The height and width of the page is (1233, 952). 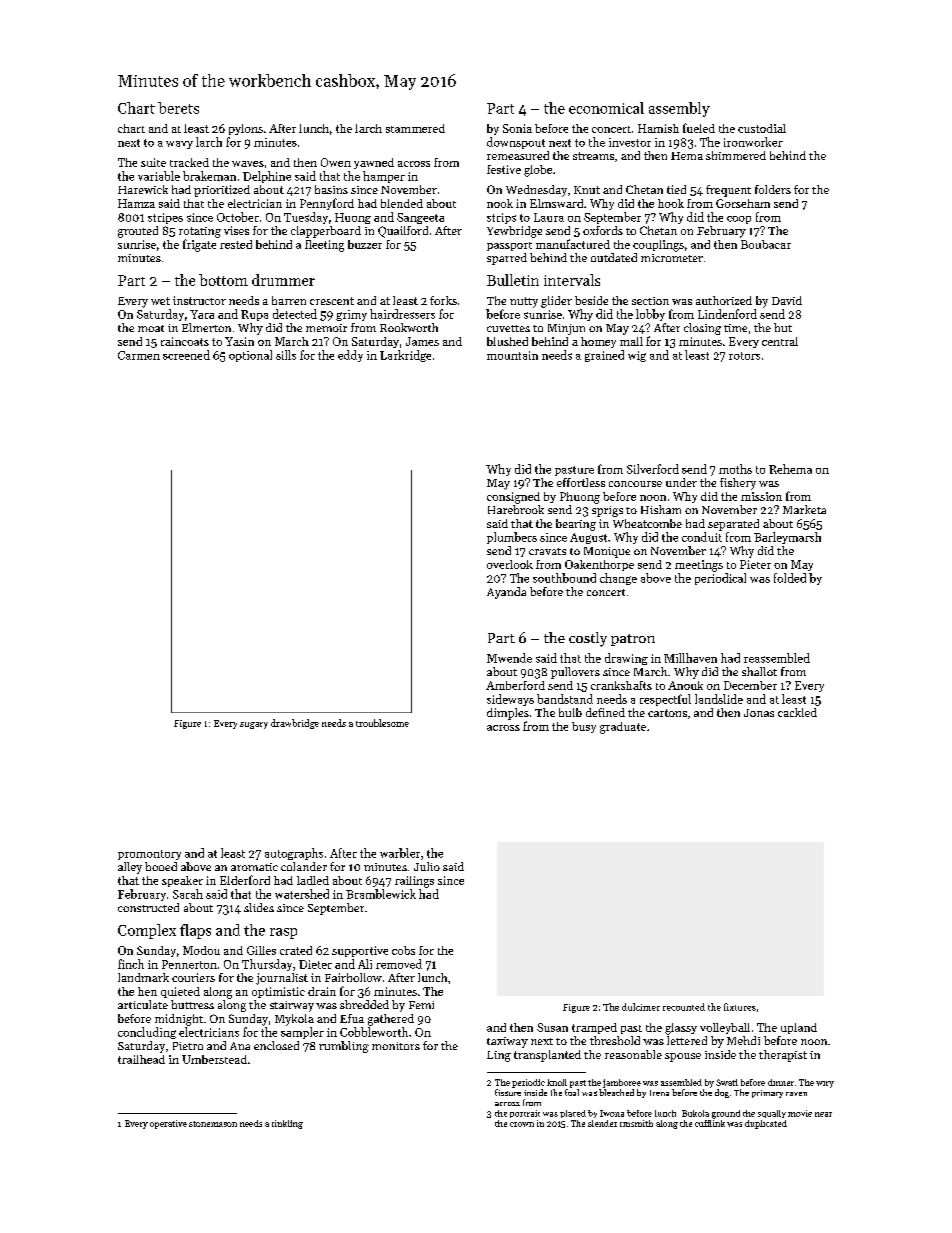 I want to click on stammered, so click(x=415, y=128).
